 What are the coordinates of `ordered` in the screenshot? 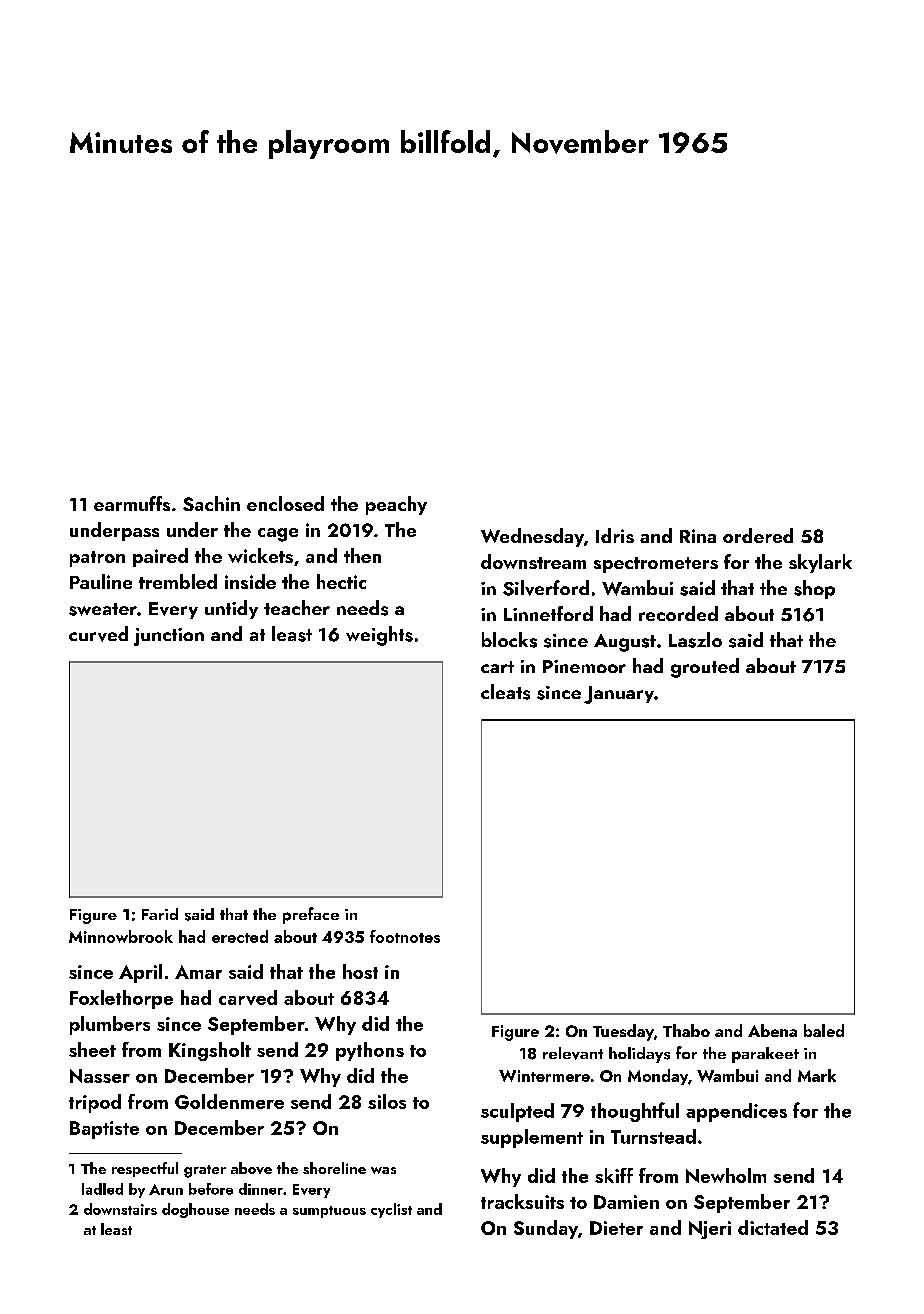 It's located at (758, 535).
